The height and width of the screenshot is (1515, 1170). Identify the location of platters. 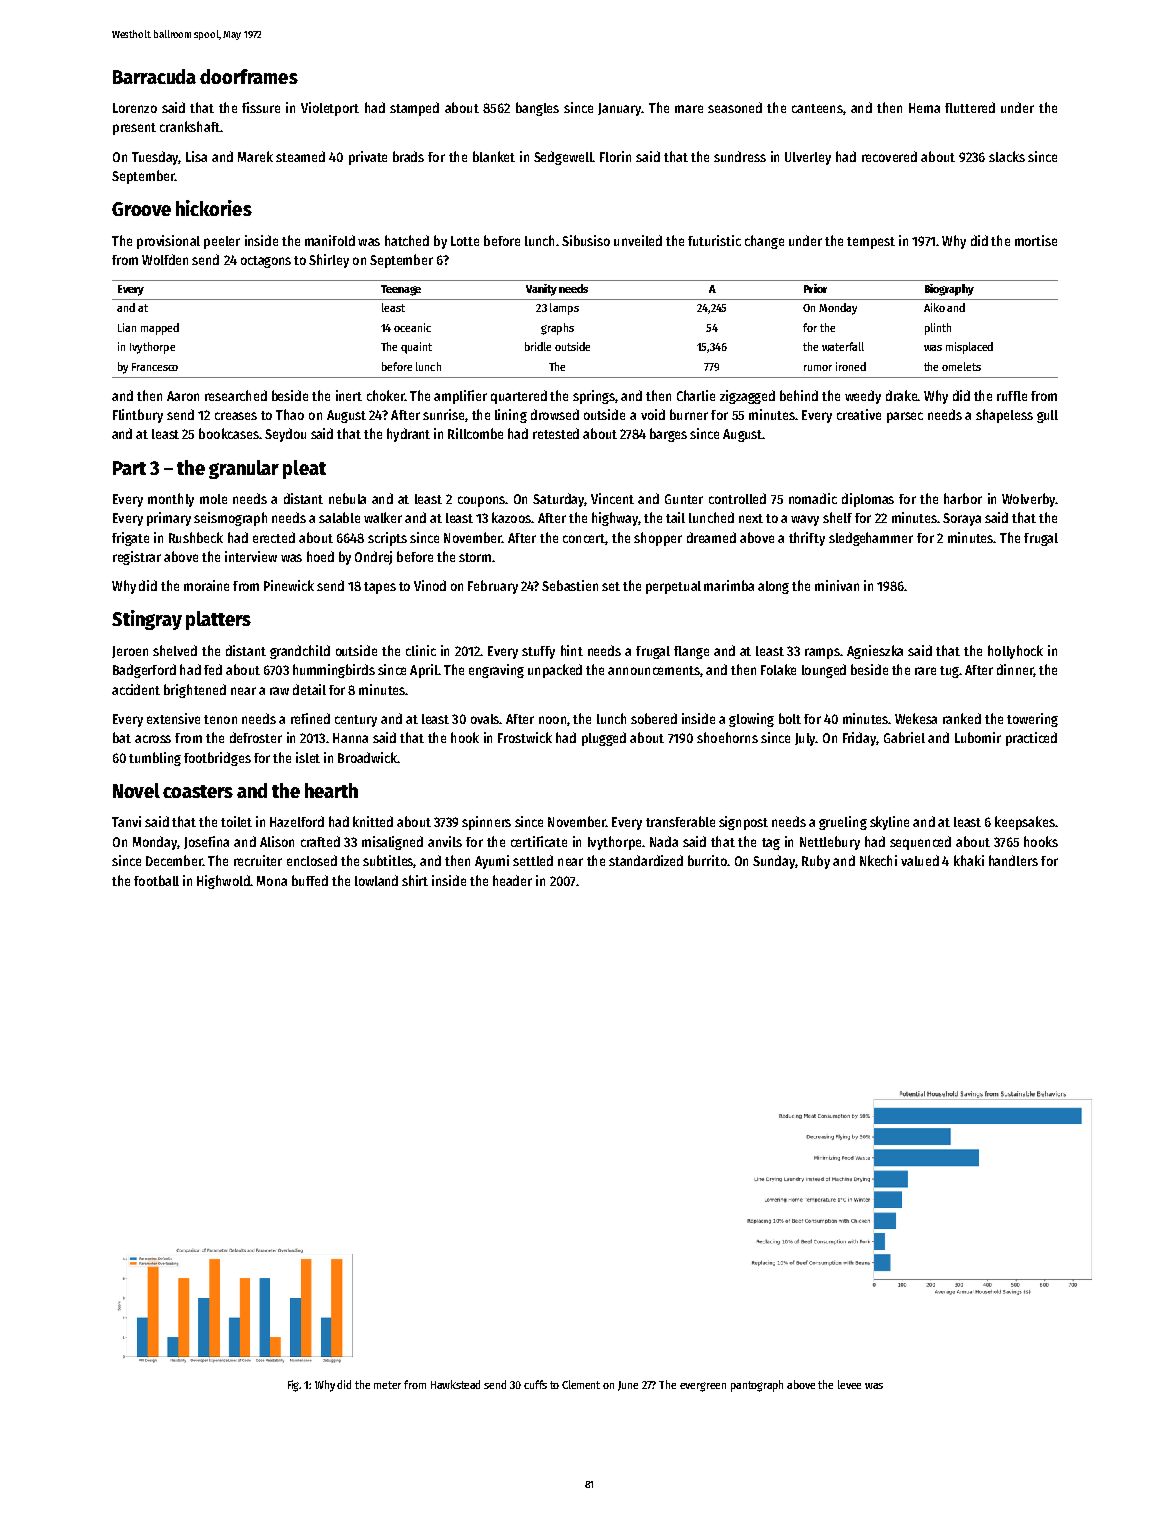
(218, 620).
